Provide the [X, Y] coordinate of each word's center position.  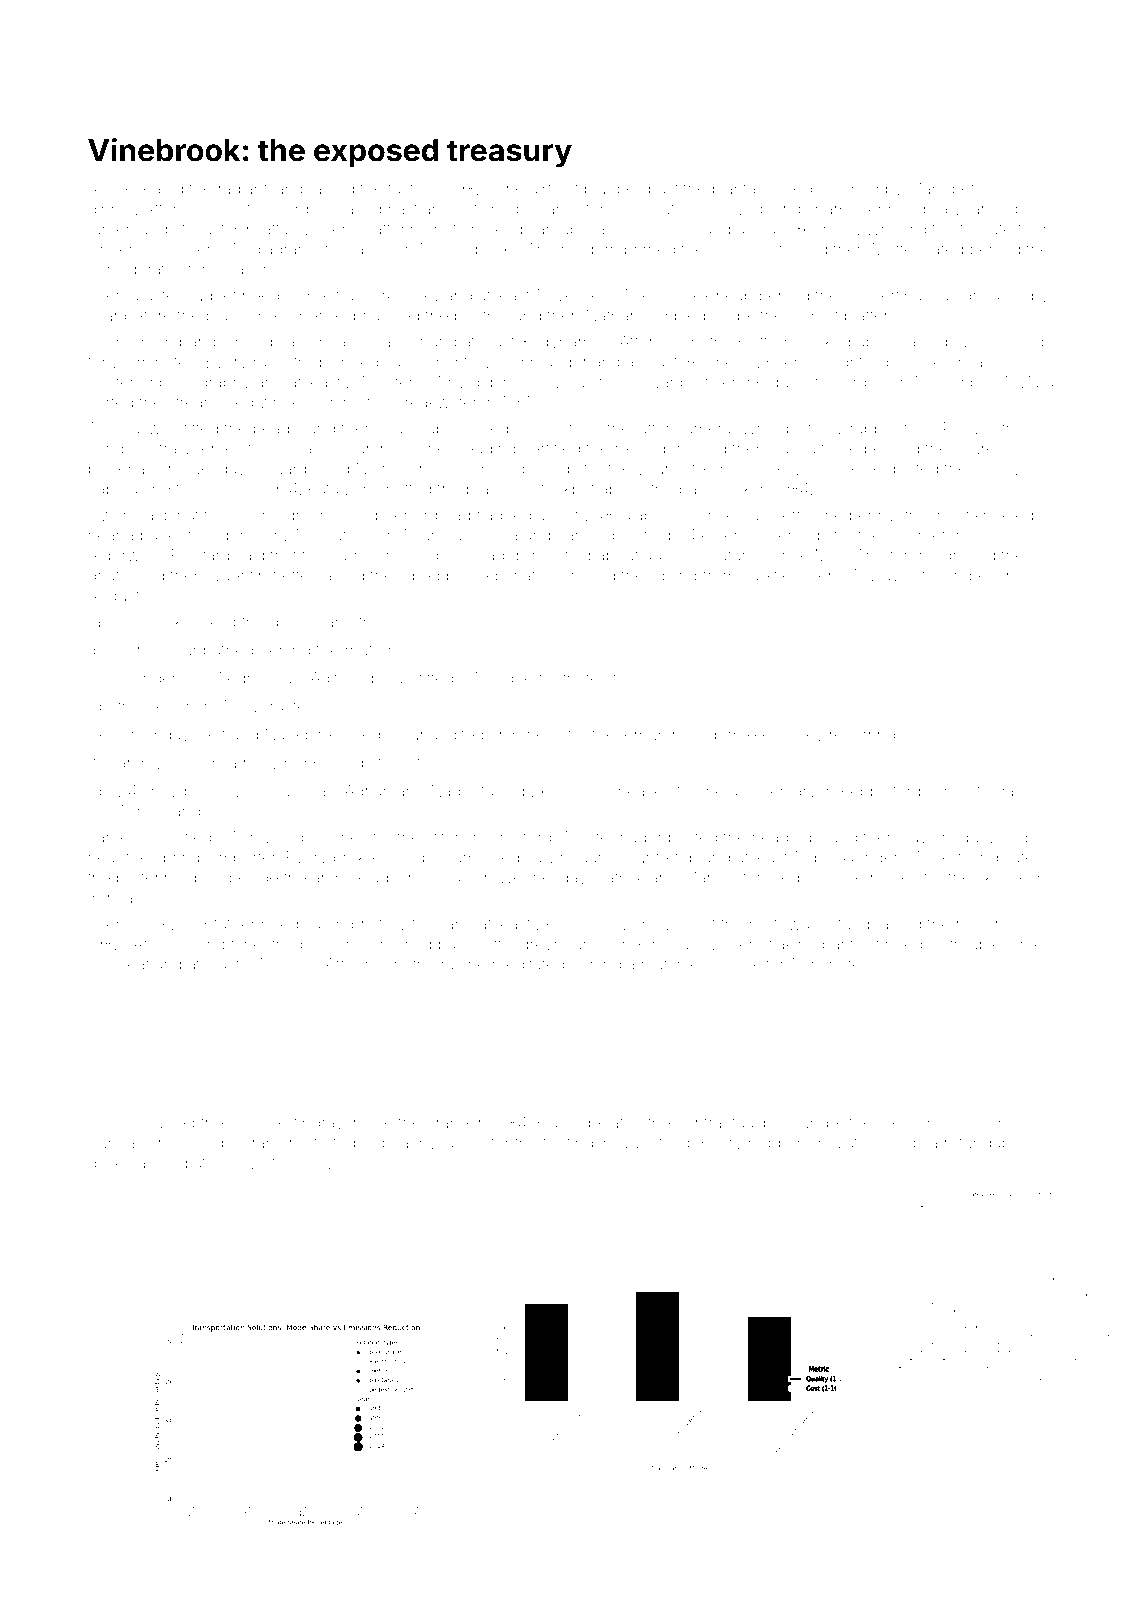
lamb [291, 189]
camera [703, 430]
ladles [464, 1143]
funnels [299, 1162]
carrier [354, 555]
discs [836, 229]
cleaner [552, 209]
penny [872, 518]
